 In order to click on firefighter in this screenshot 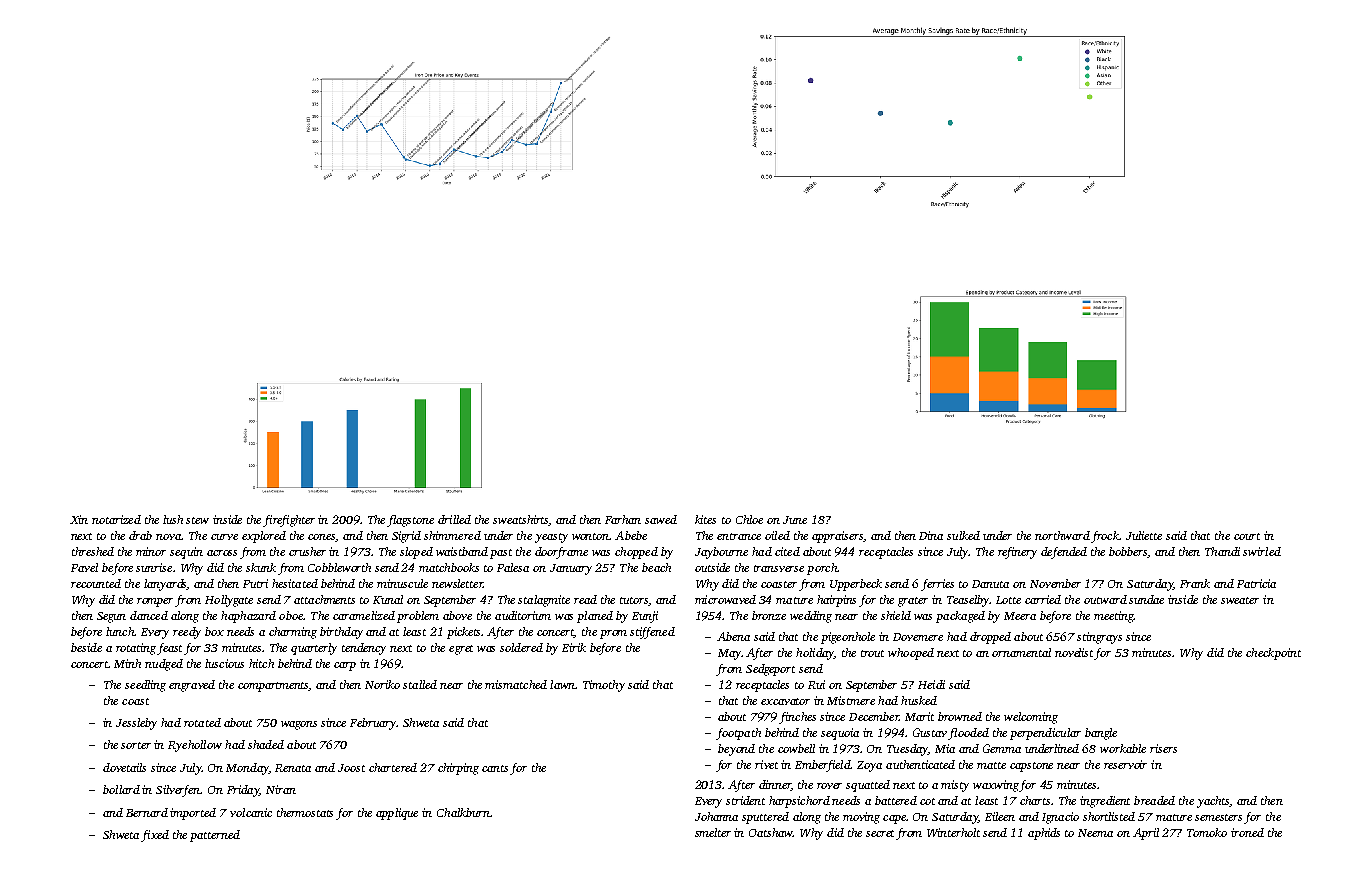, I will do `click(289, 521)`.
